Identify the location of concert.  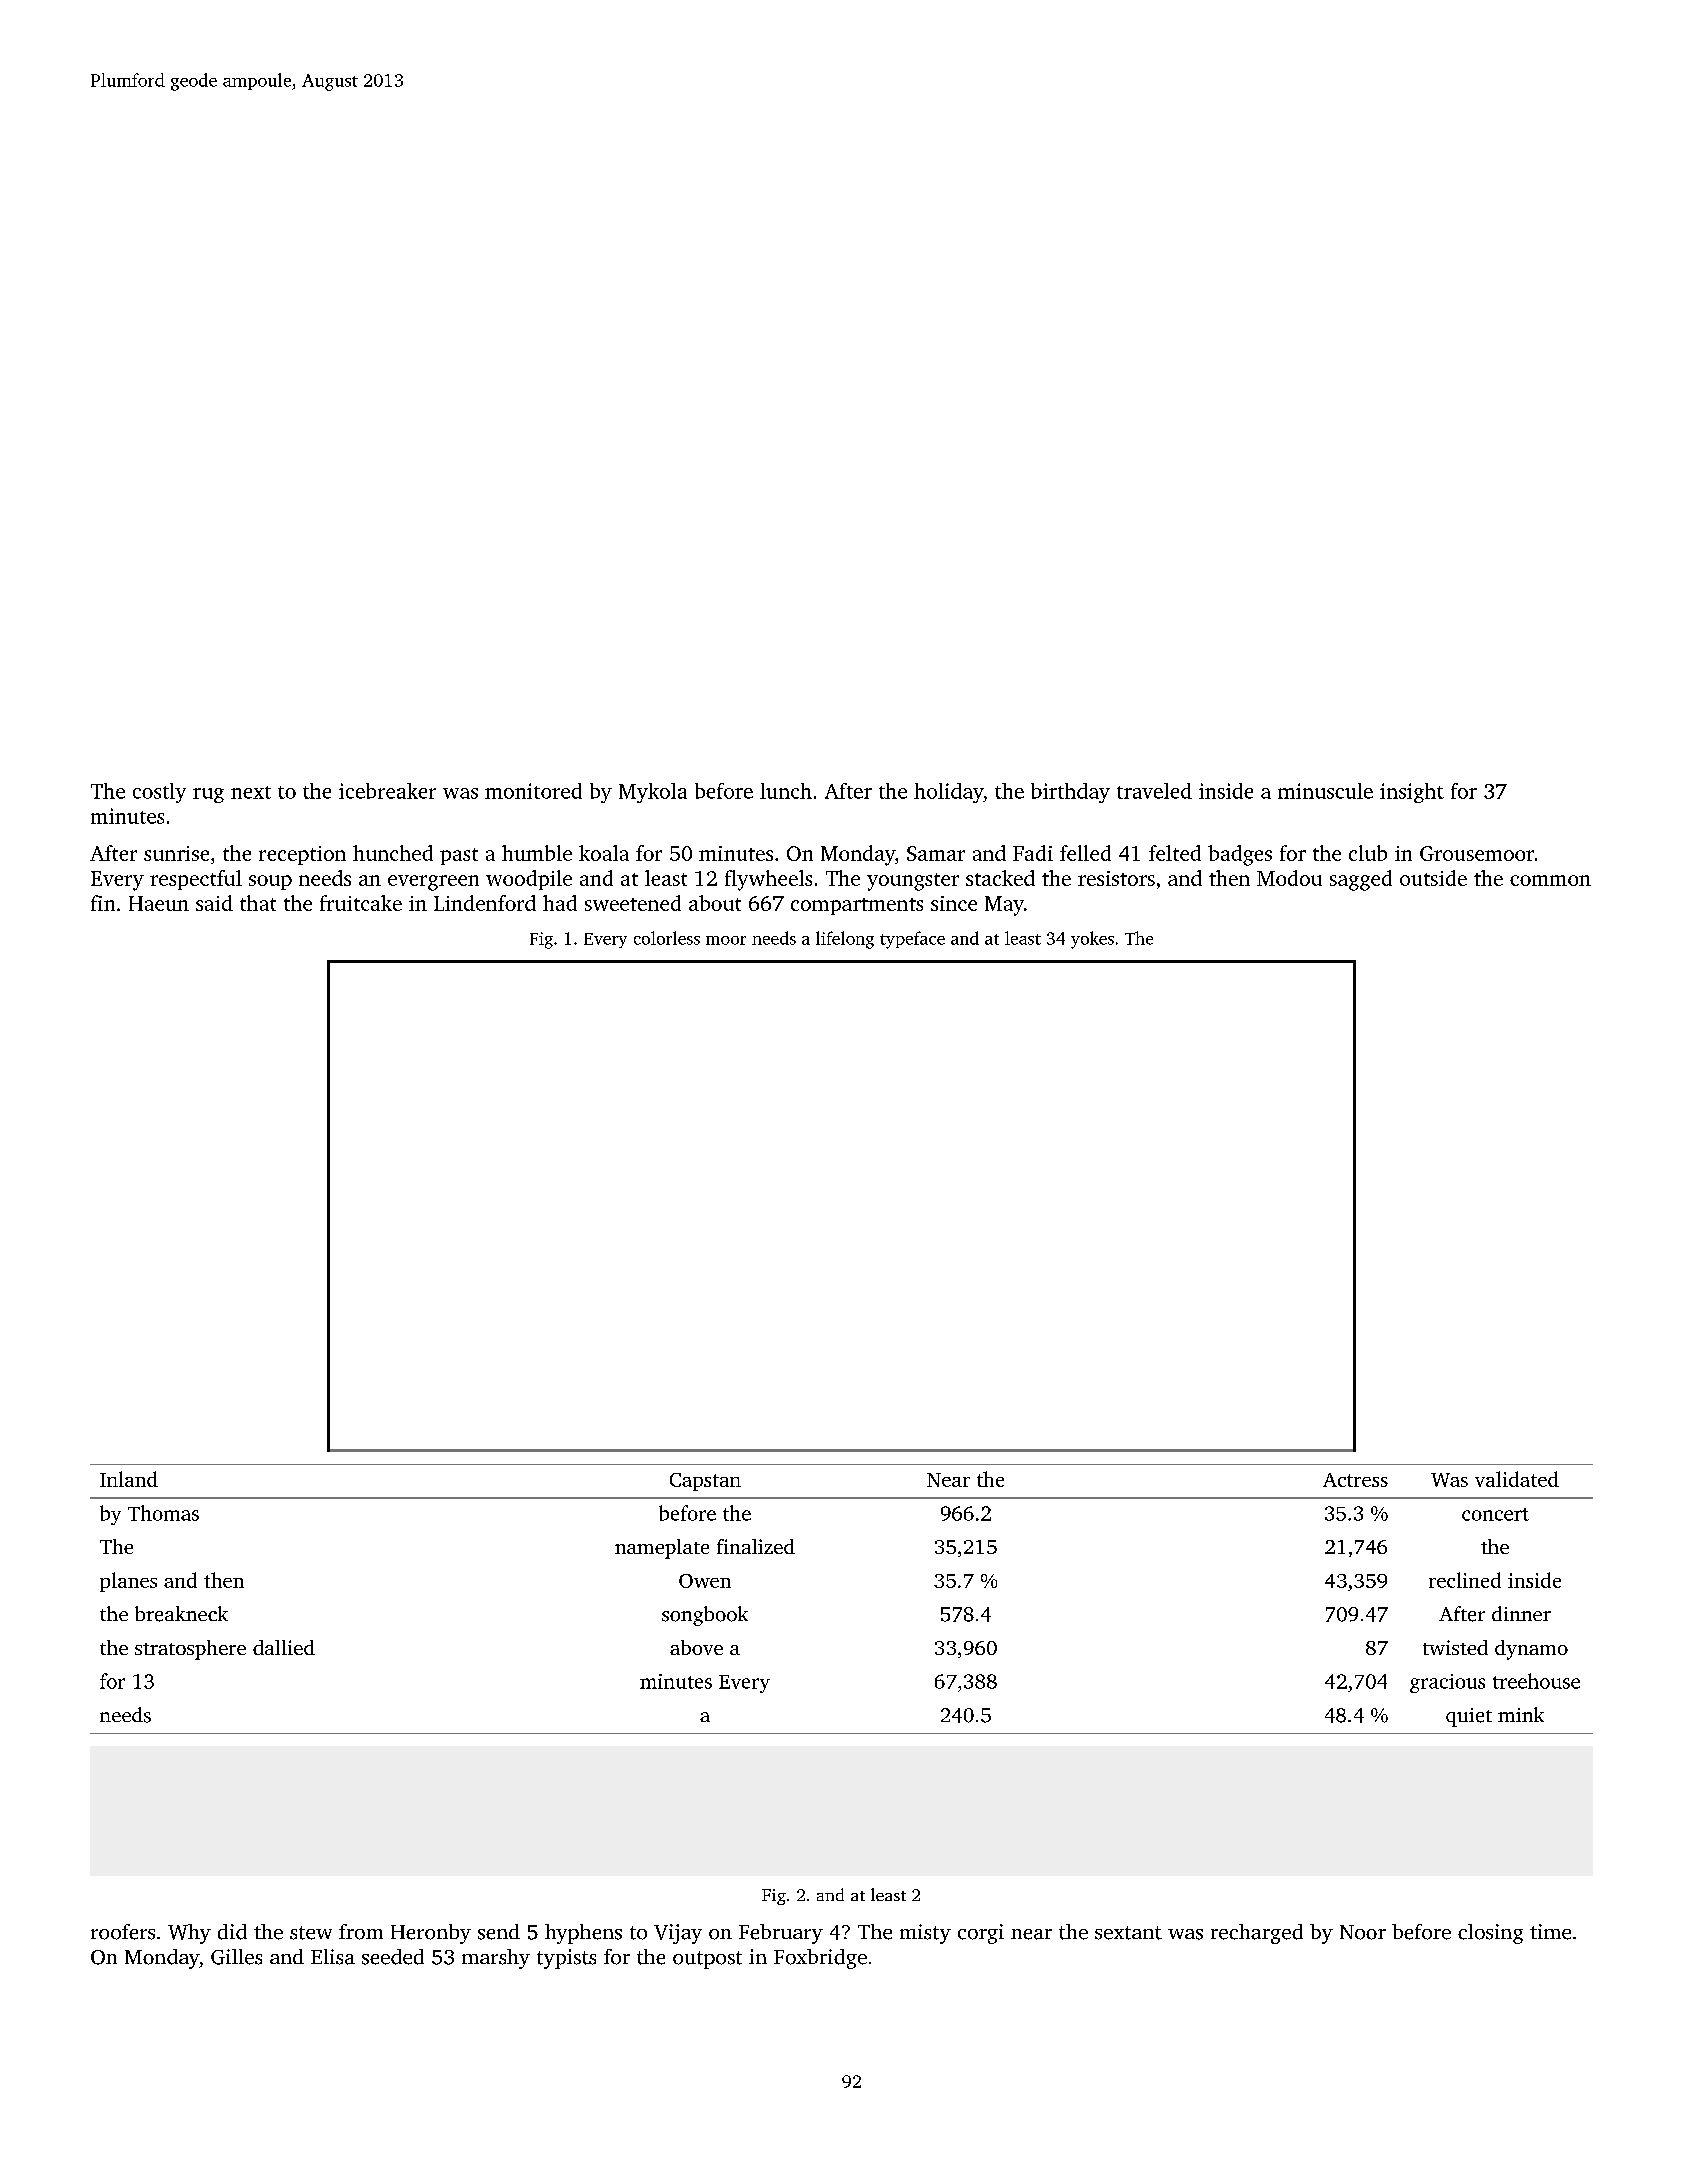
(1495, 1514).
